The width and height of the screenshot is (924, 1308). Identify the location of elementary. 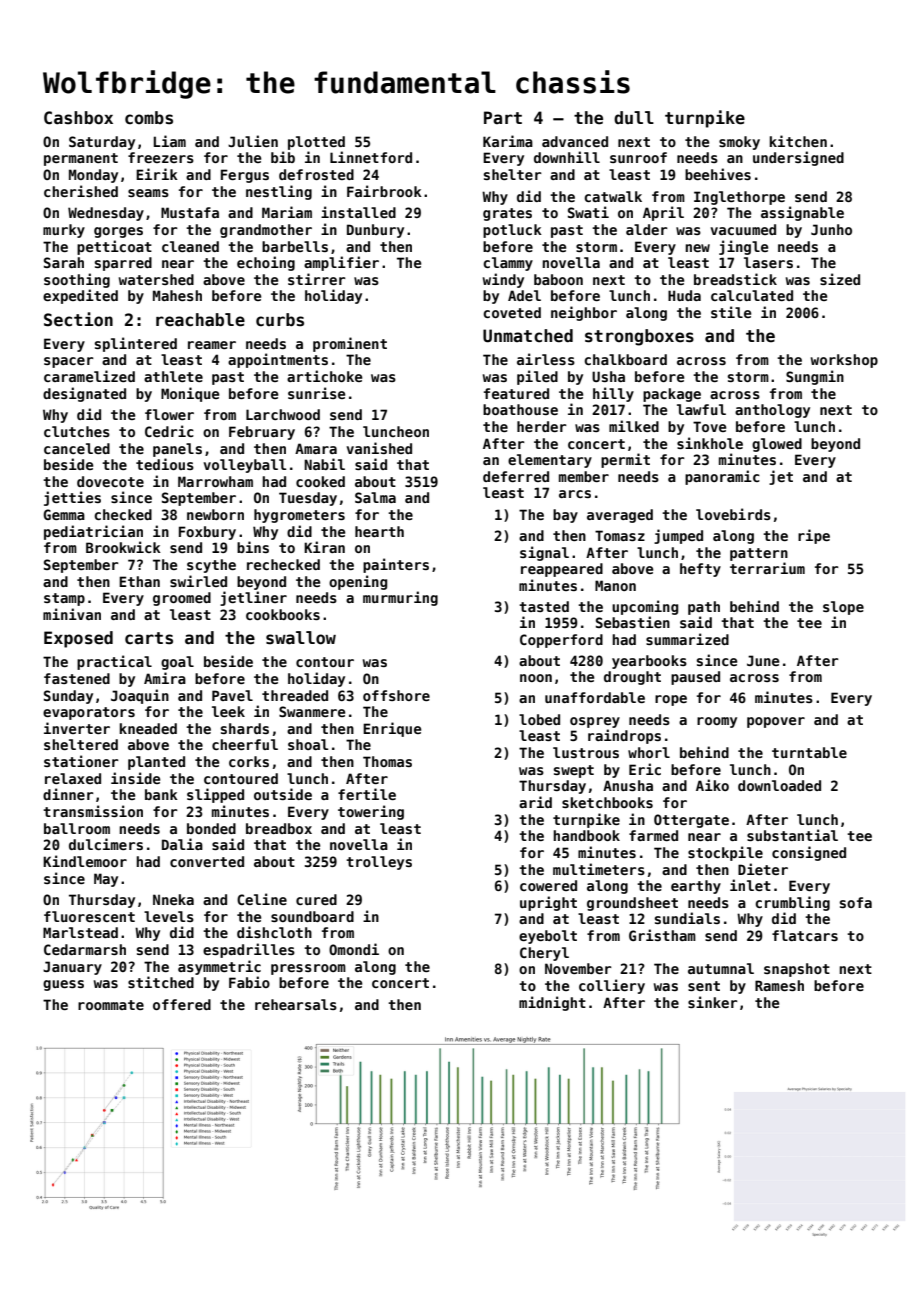
(550, 461).
